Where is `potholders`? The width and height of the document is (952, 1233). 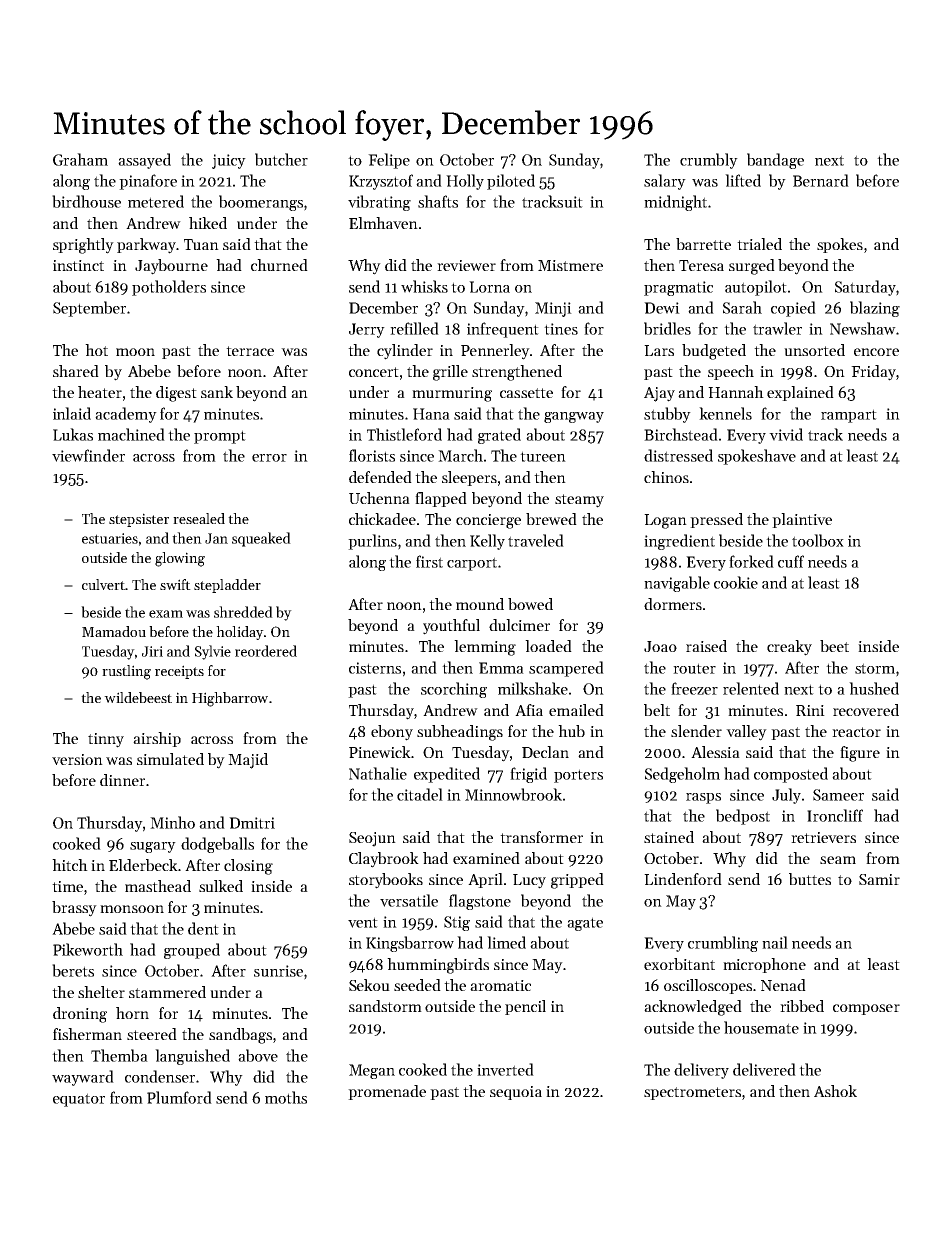
potholders is located at coordinates (169, 288).
